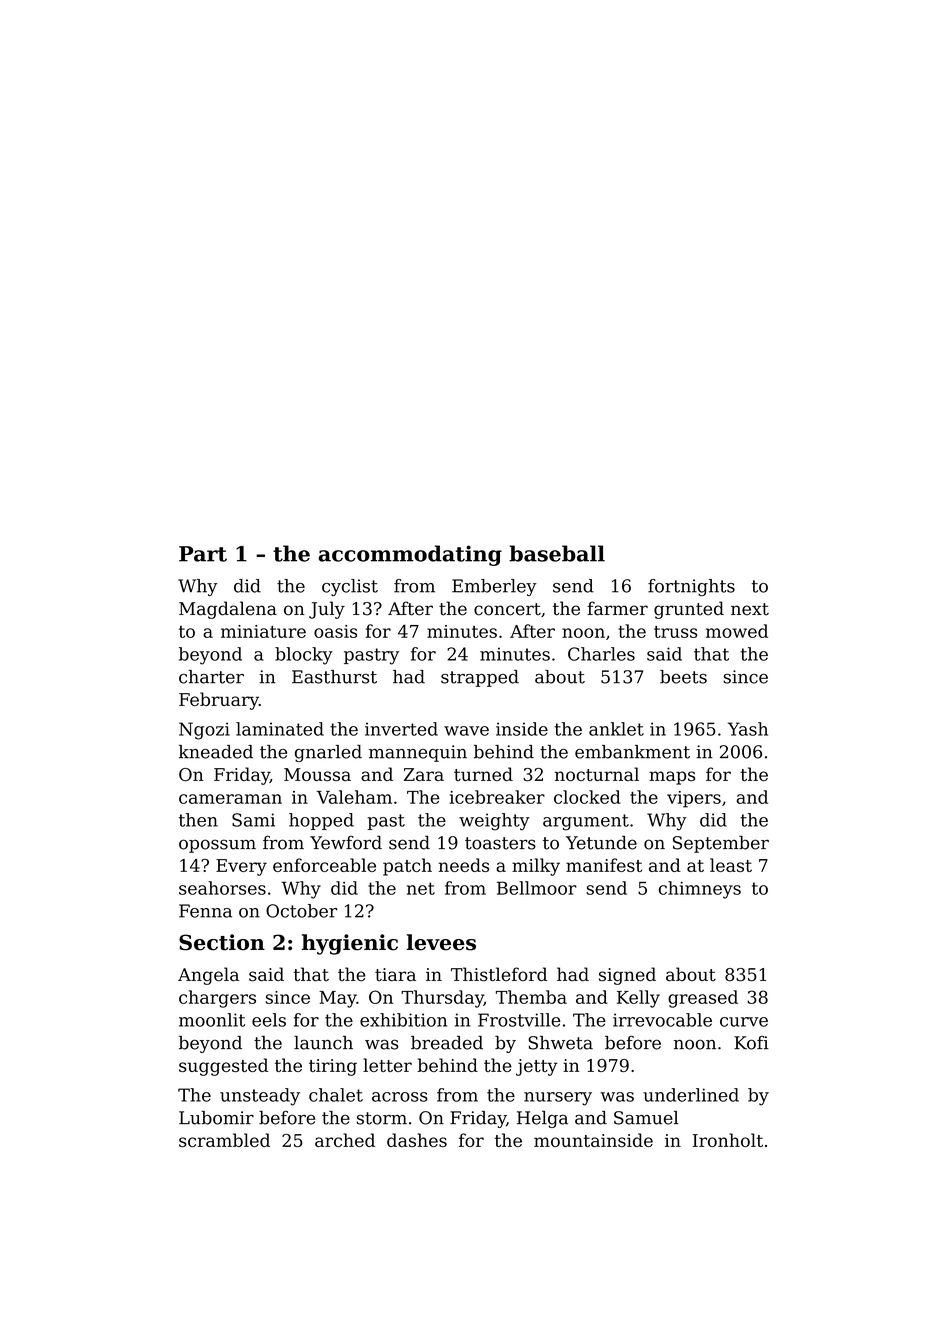 The width and height of the screenshot is (947, 1343). I want to click on Helga, so click(542, 1119).
